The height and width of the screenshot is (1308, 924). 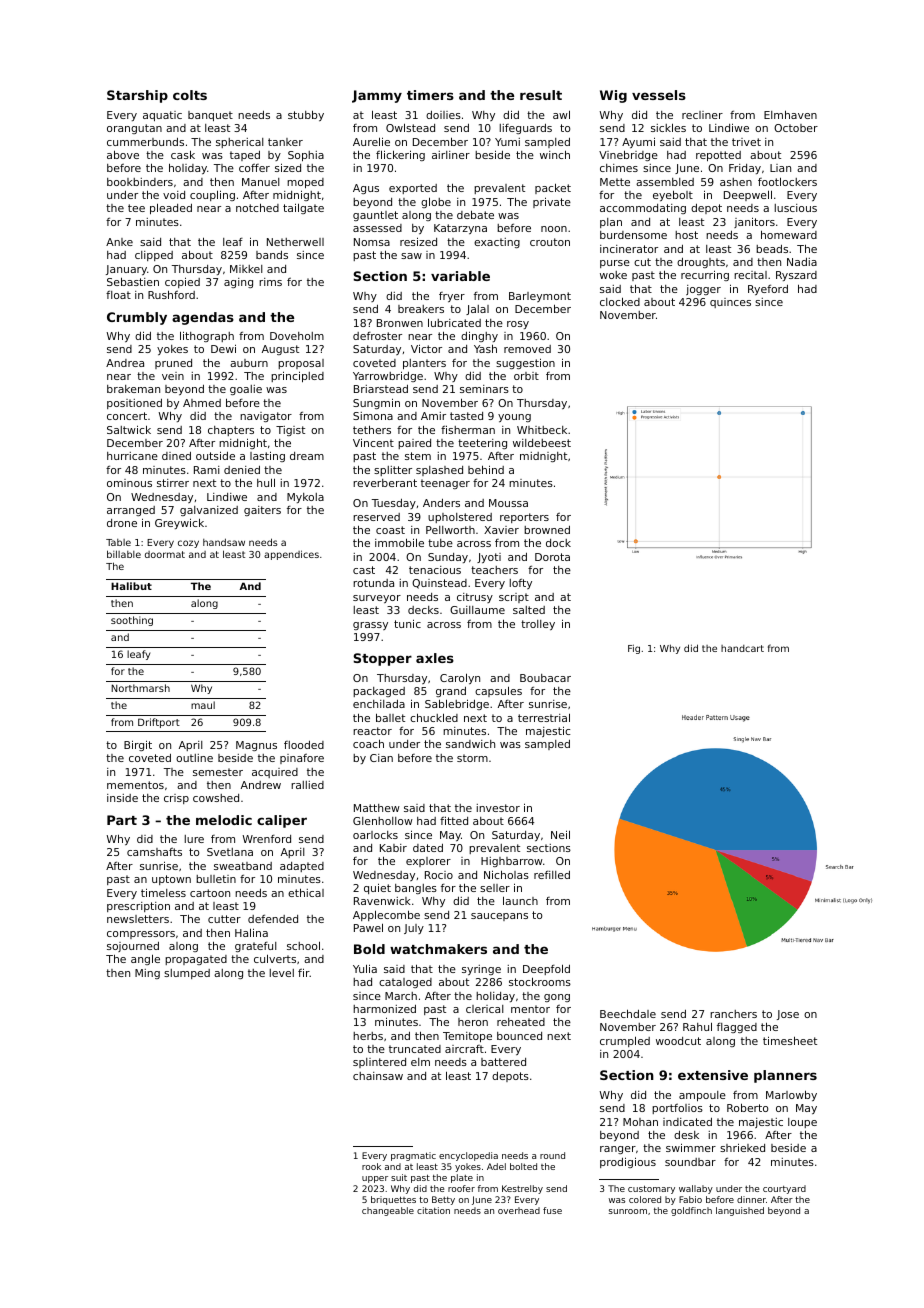 What do you see at coordinates (555, 154) in the screenshot?
I see `winch` at bounding box center [555, 154].
